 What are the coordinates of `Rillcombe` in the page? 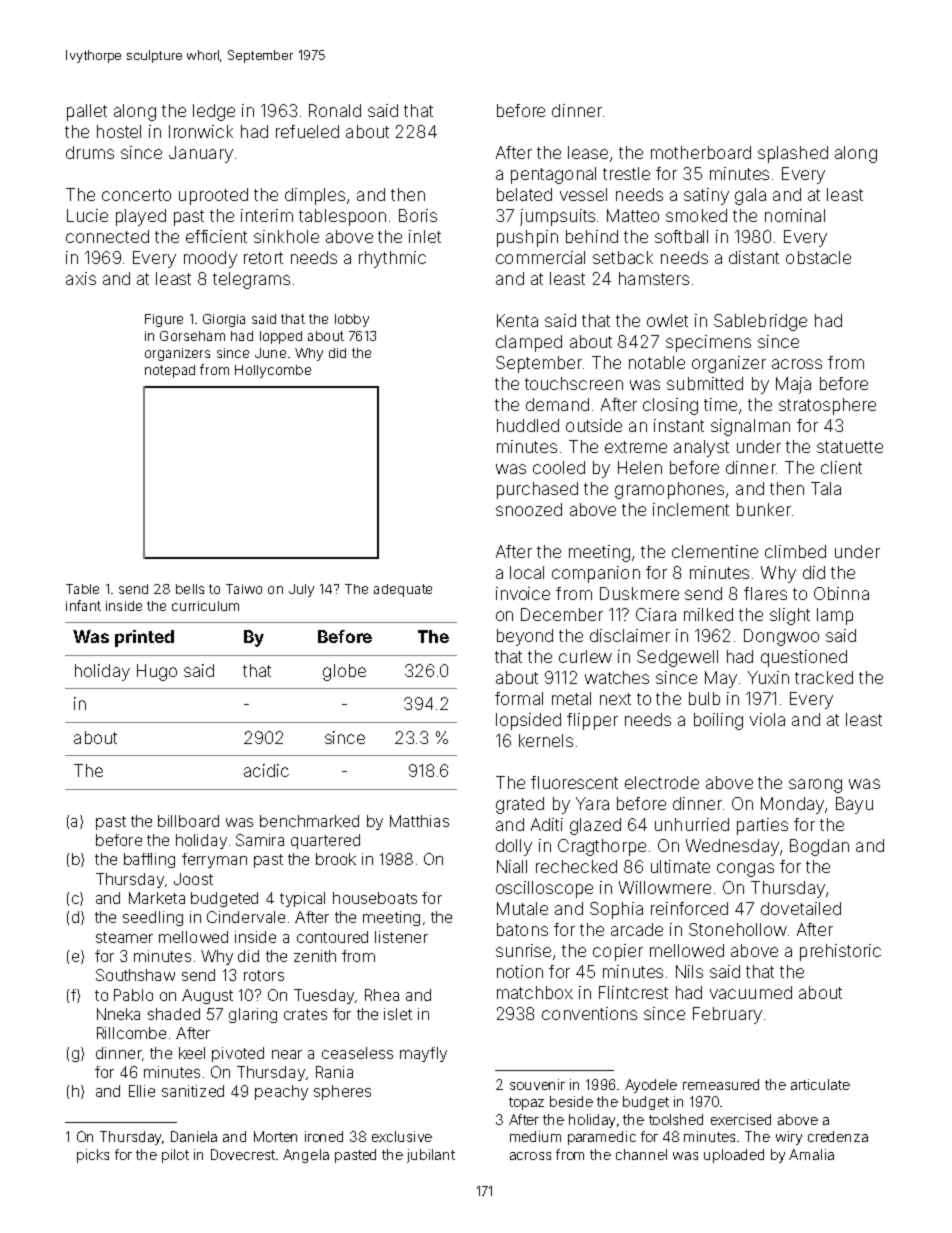 It's located at (131, 1033).
